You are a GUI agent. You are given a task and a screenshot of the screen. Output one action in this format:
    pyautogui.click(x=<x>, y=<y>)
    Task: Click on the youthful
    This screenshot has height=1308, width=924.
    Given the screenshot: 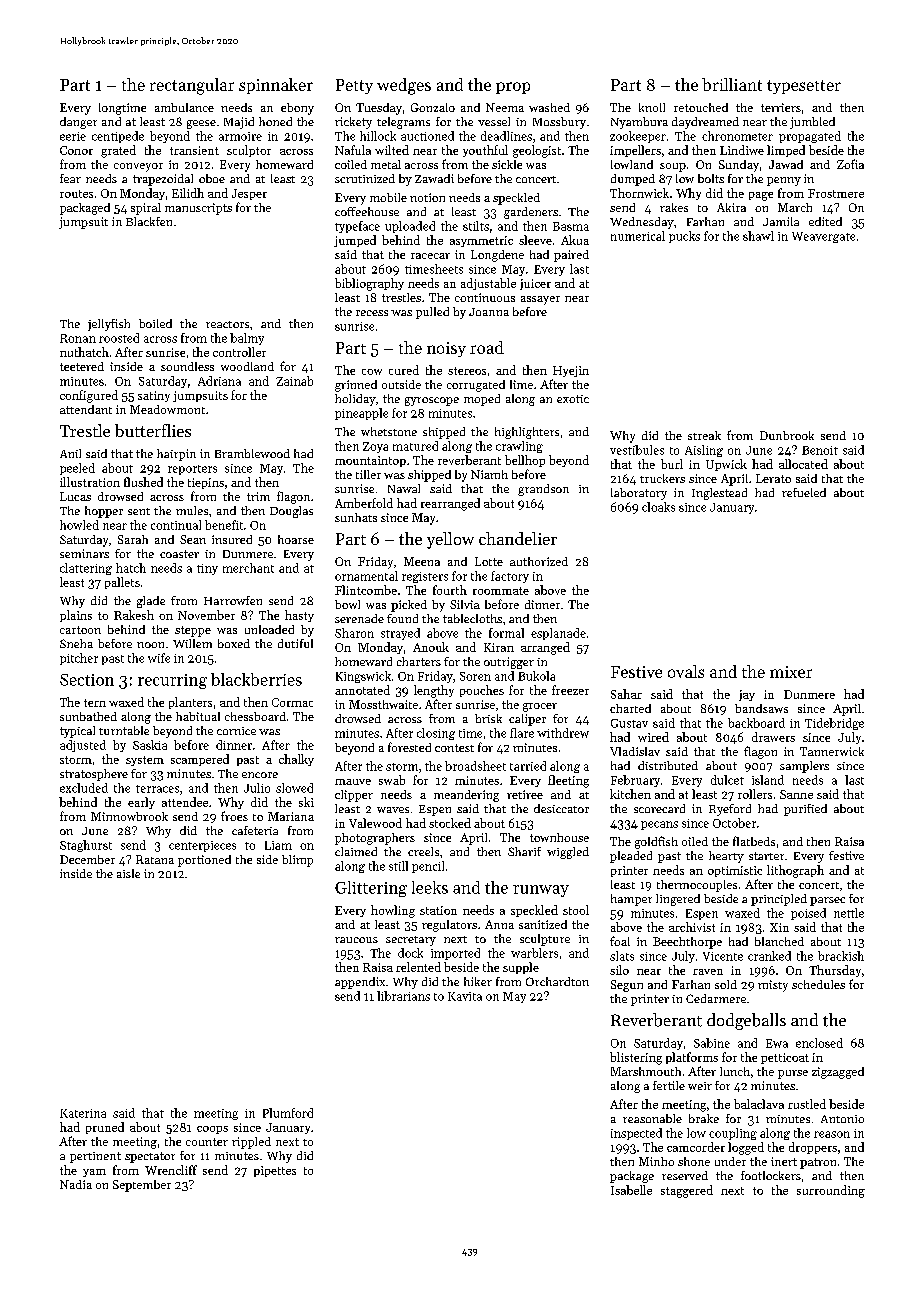 What is the action you would take?
    pyautogui.click(x=485, y=151)
